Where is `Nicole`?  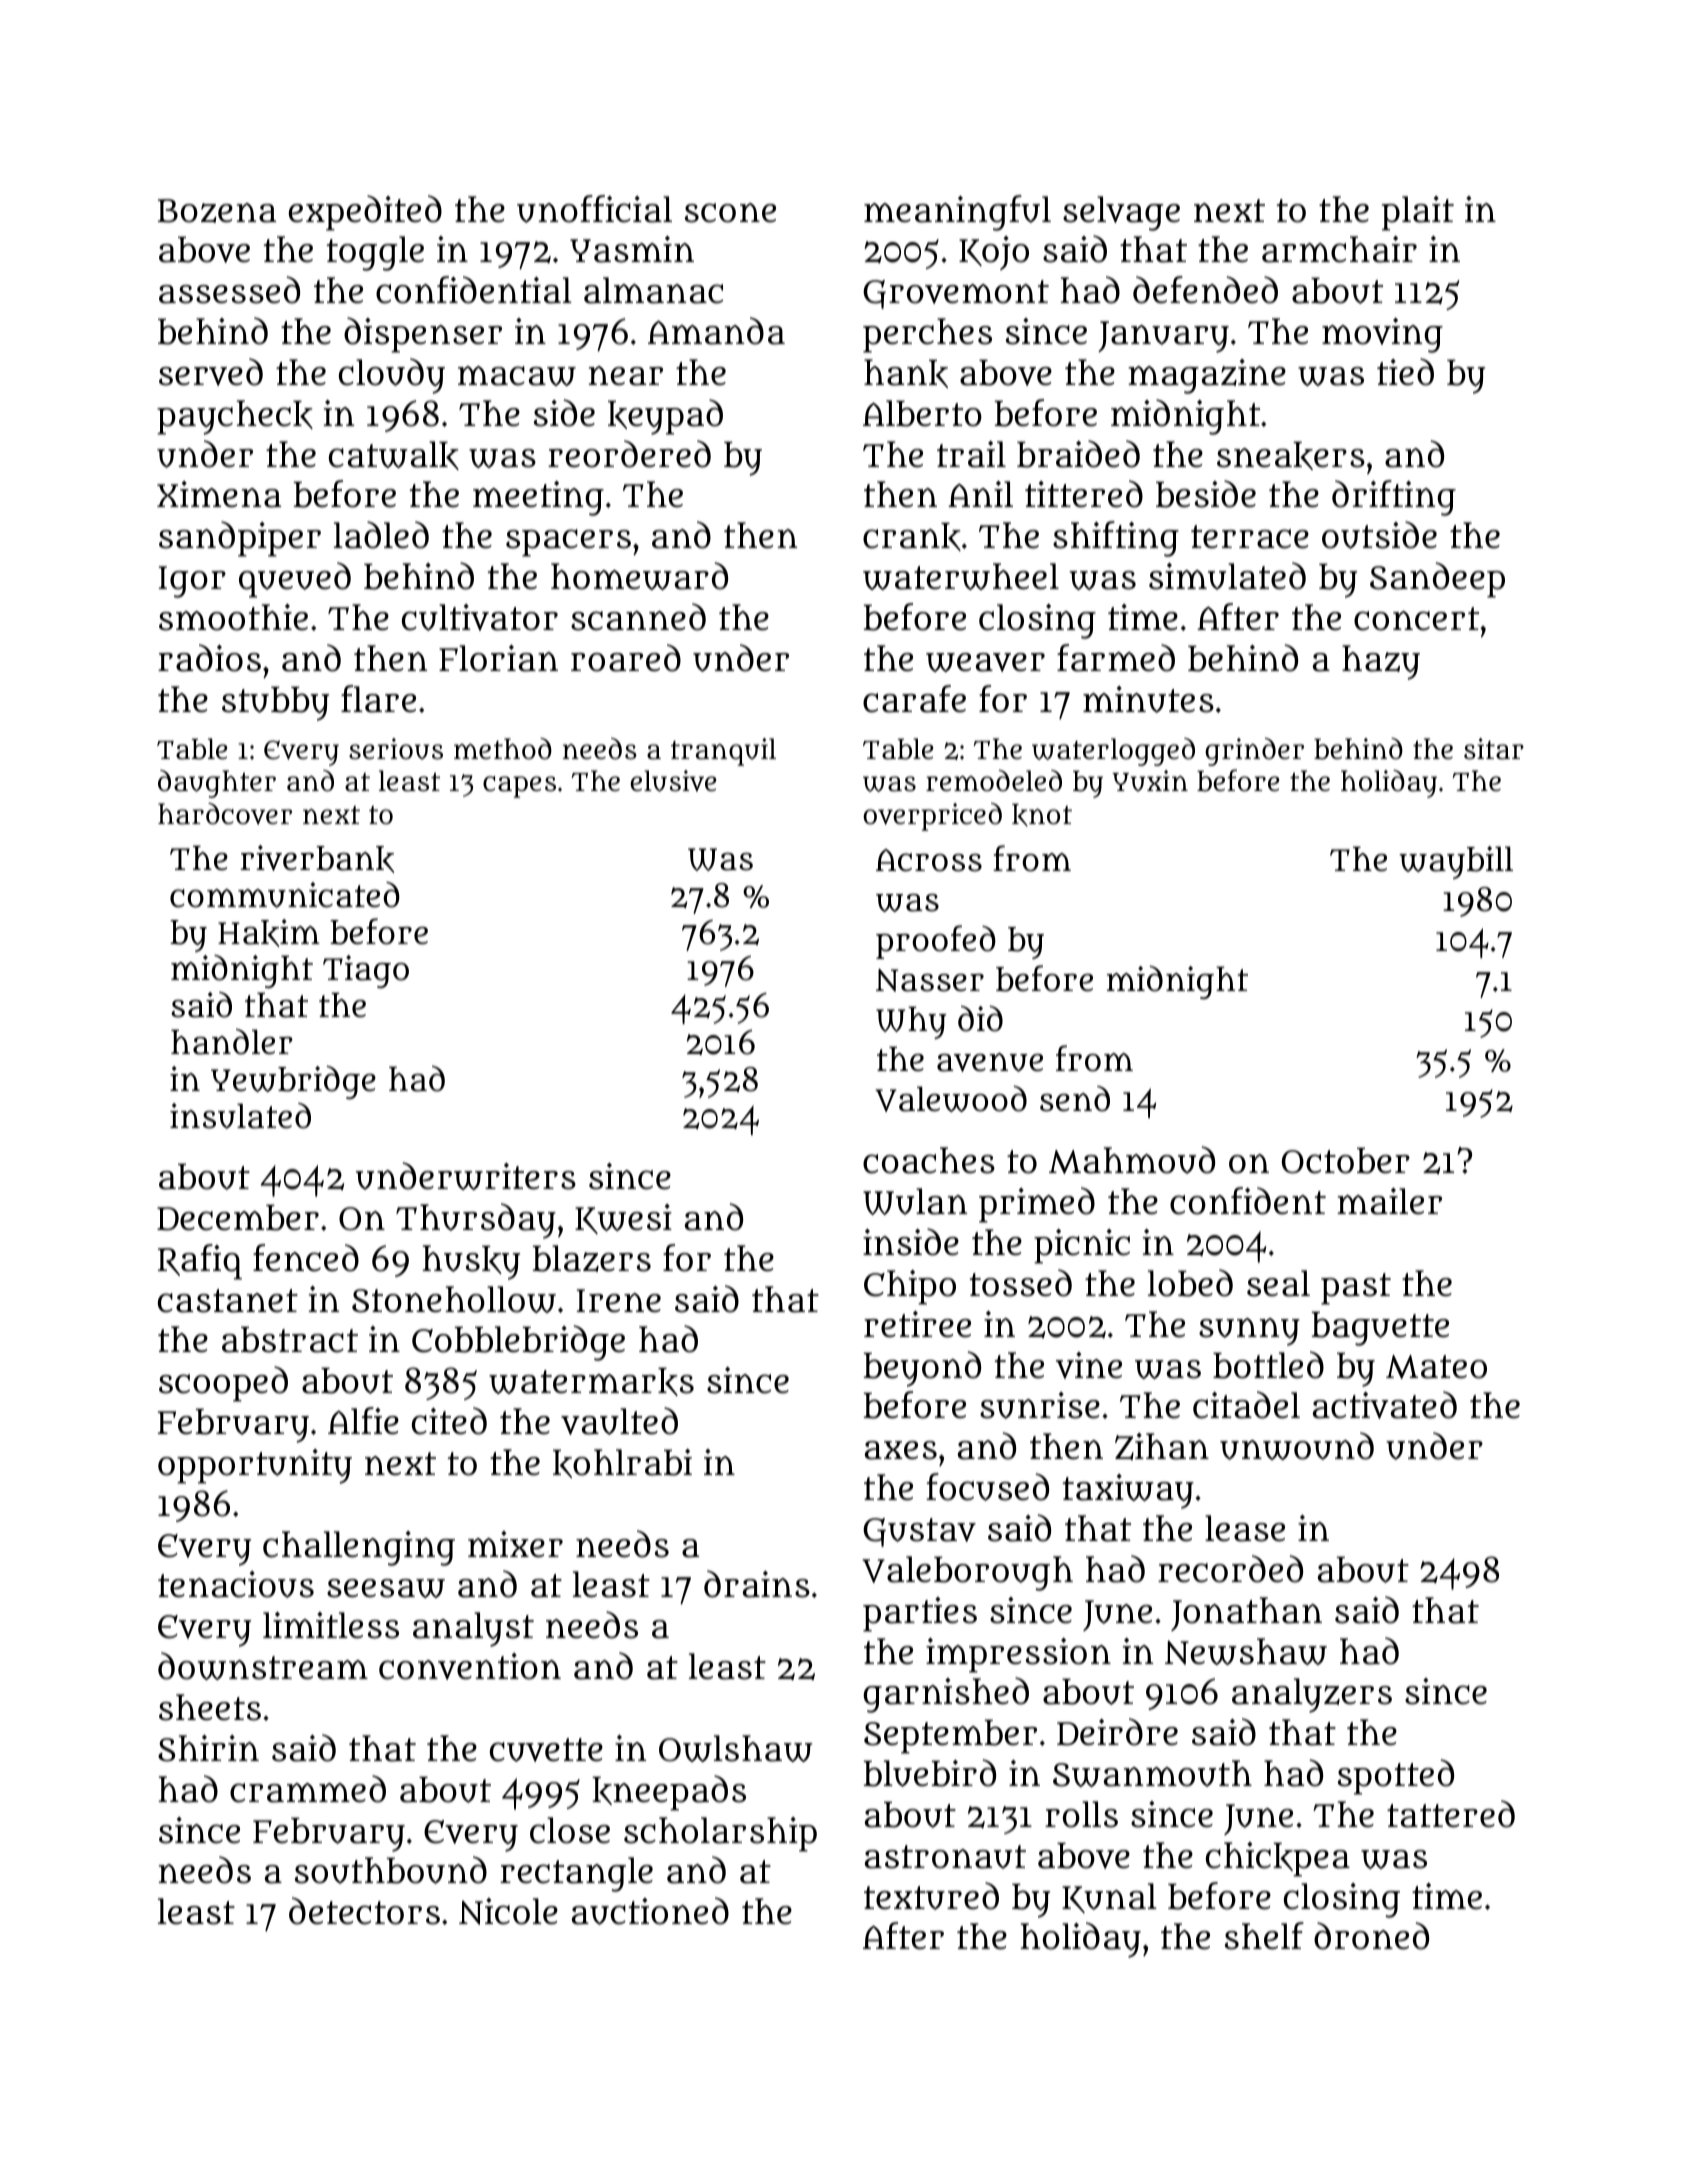 Nicole is located at coordinates (508, 1911).
